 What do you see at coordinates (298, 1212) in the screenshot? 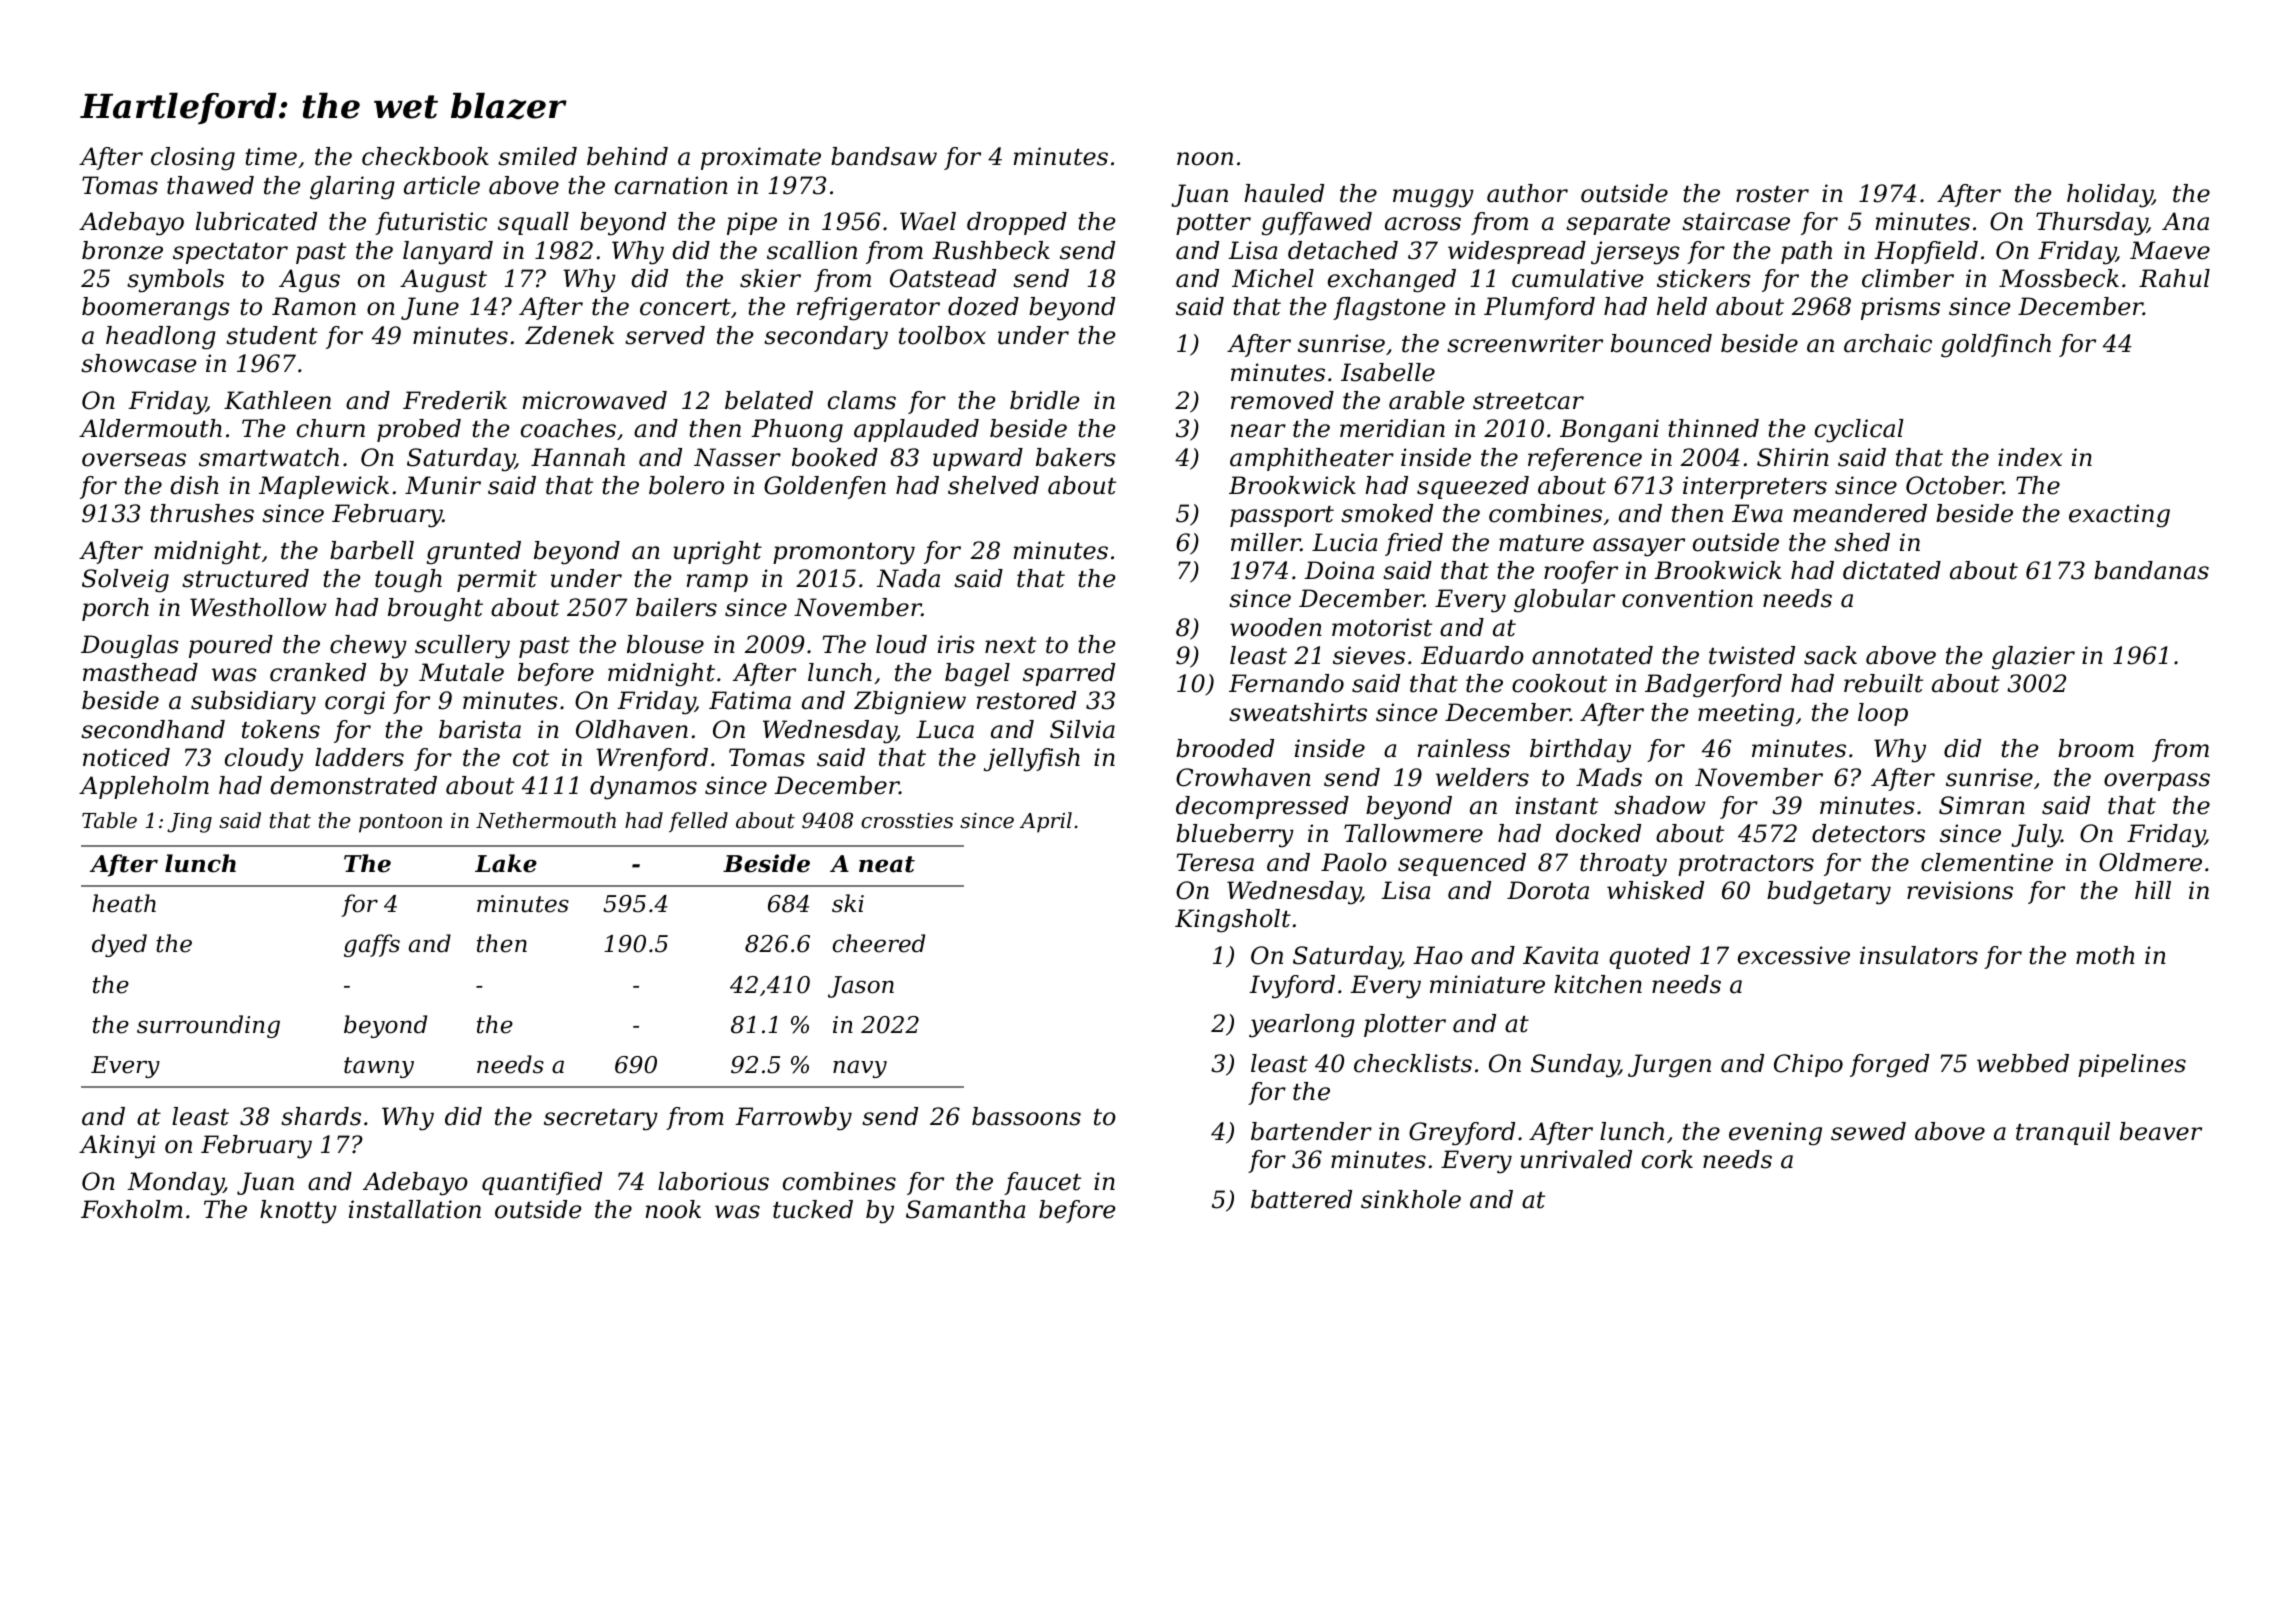
I see `knotty` at bounding box center [298, 1212].
